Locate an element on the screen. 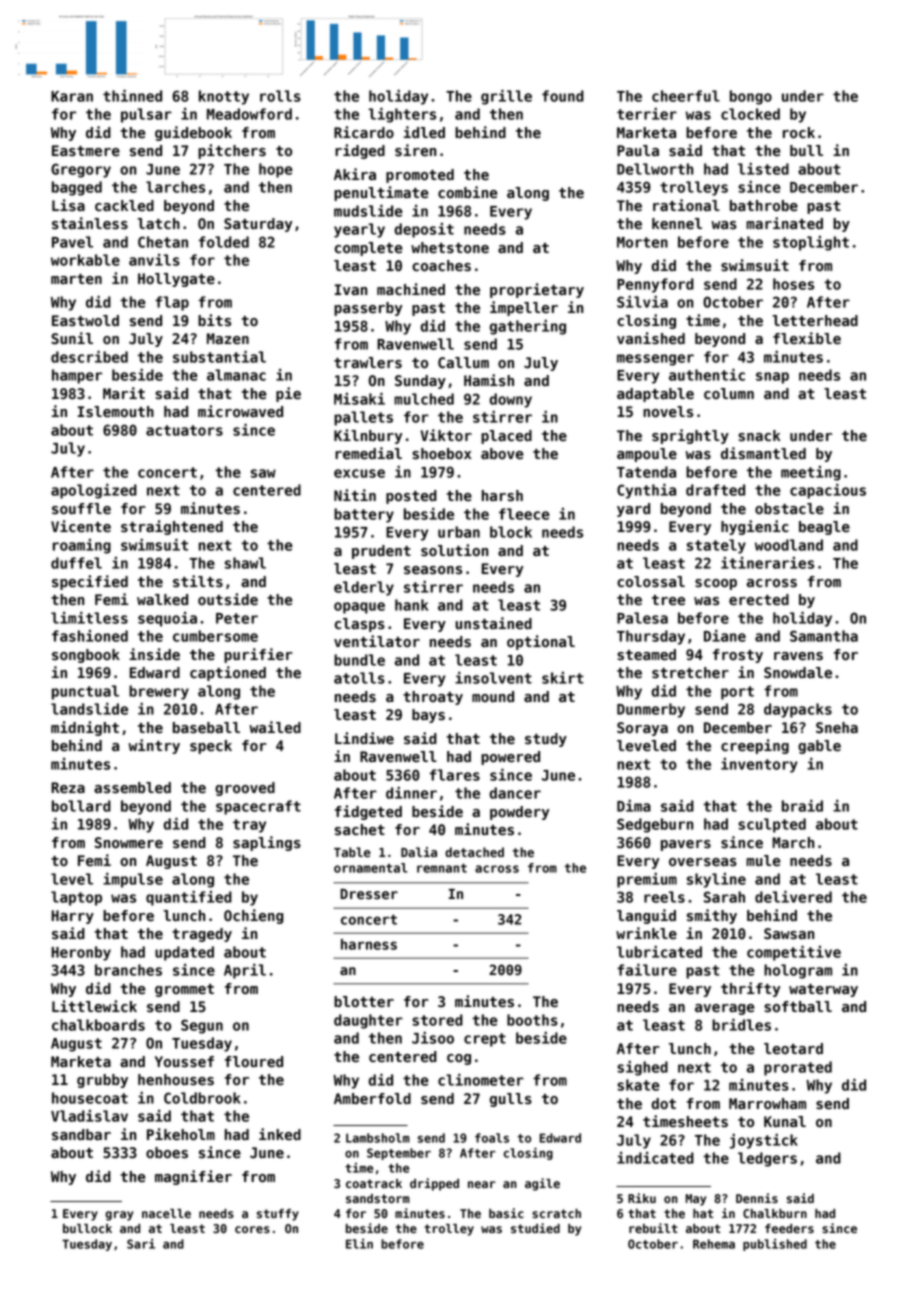 The height and width of the screenshot is (1308, 924). delivered is located at coordinates (793, 897).
